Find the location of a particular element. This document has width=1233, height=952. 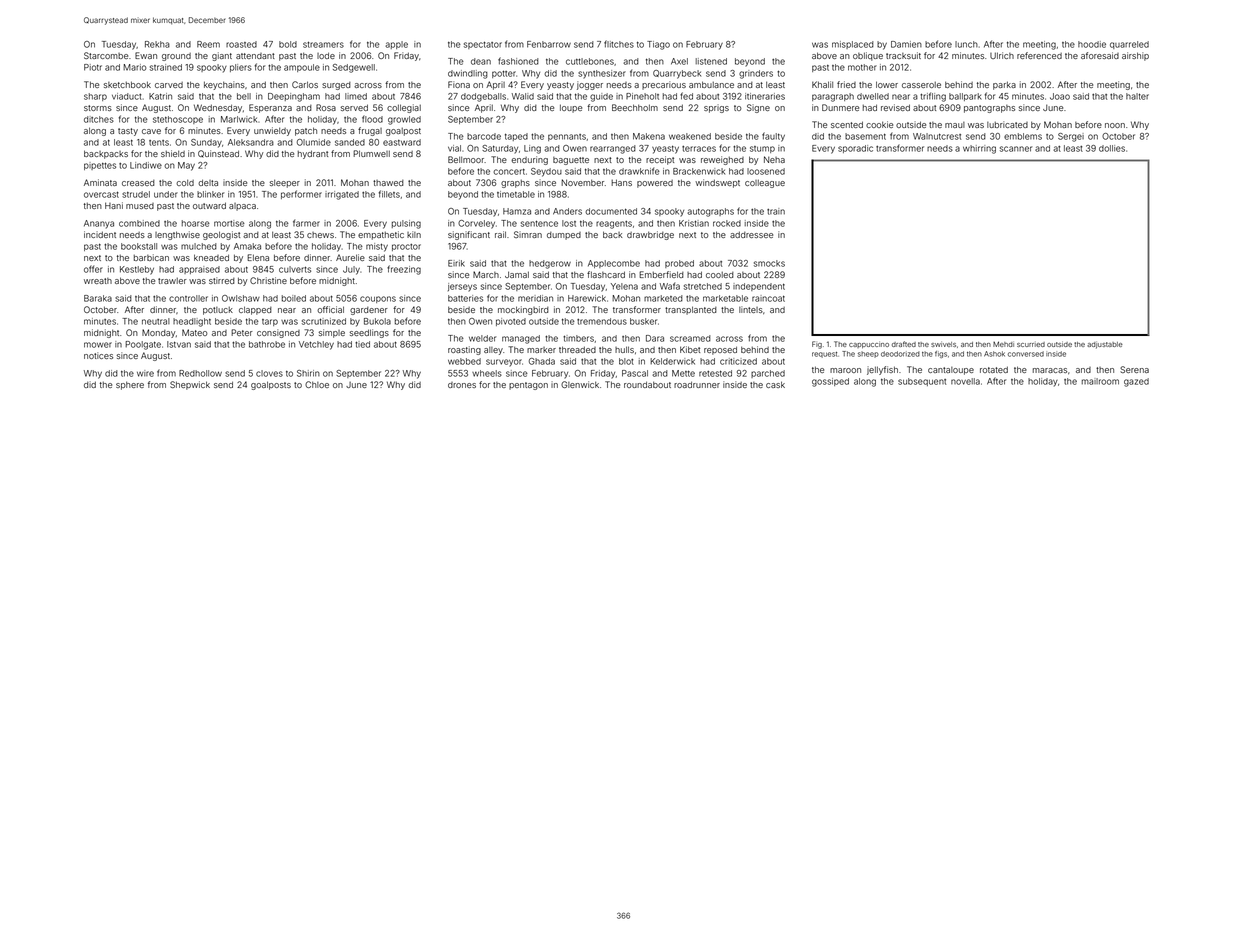

hedgerow is located at coordinates (550, 264).
